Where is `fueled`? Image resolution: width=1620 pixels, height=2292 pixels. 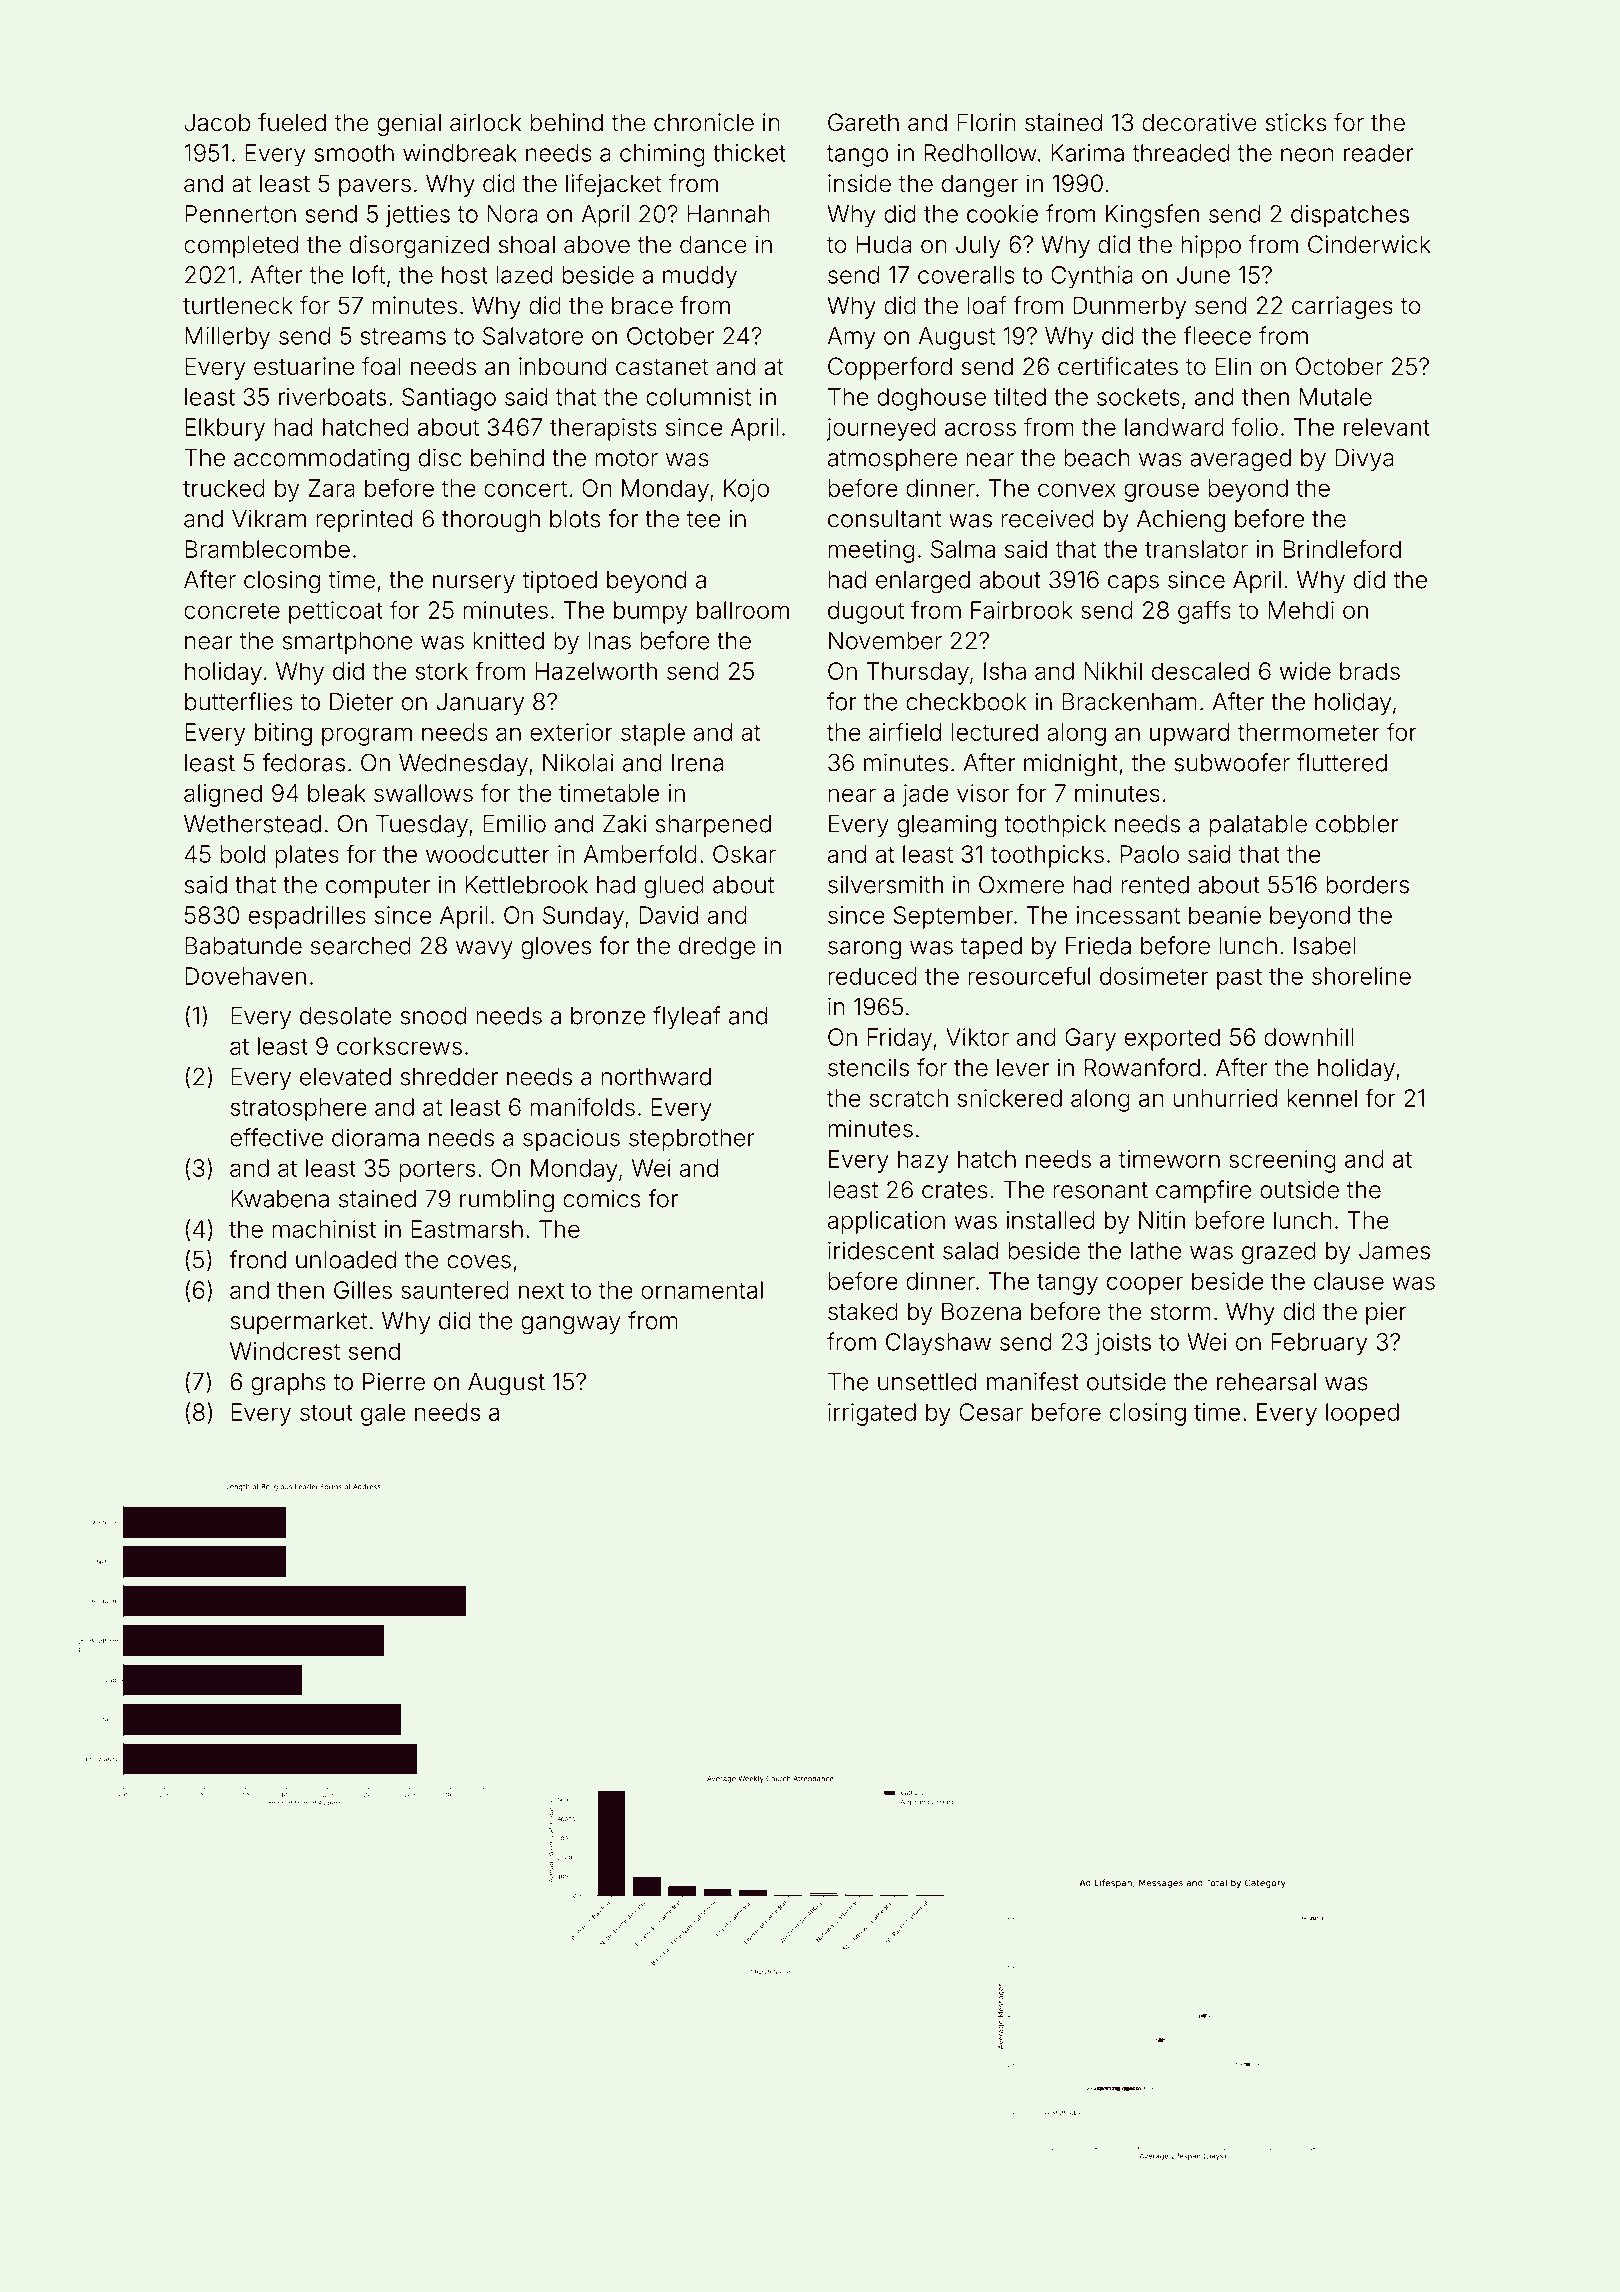
fueled is located at coordinates (292, 122).
